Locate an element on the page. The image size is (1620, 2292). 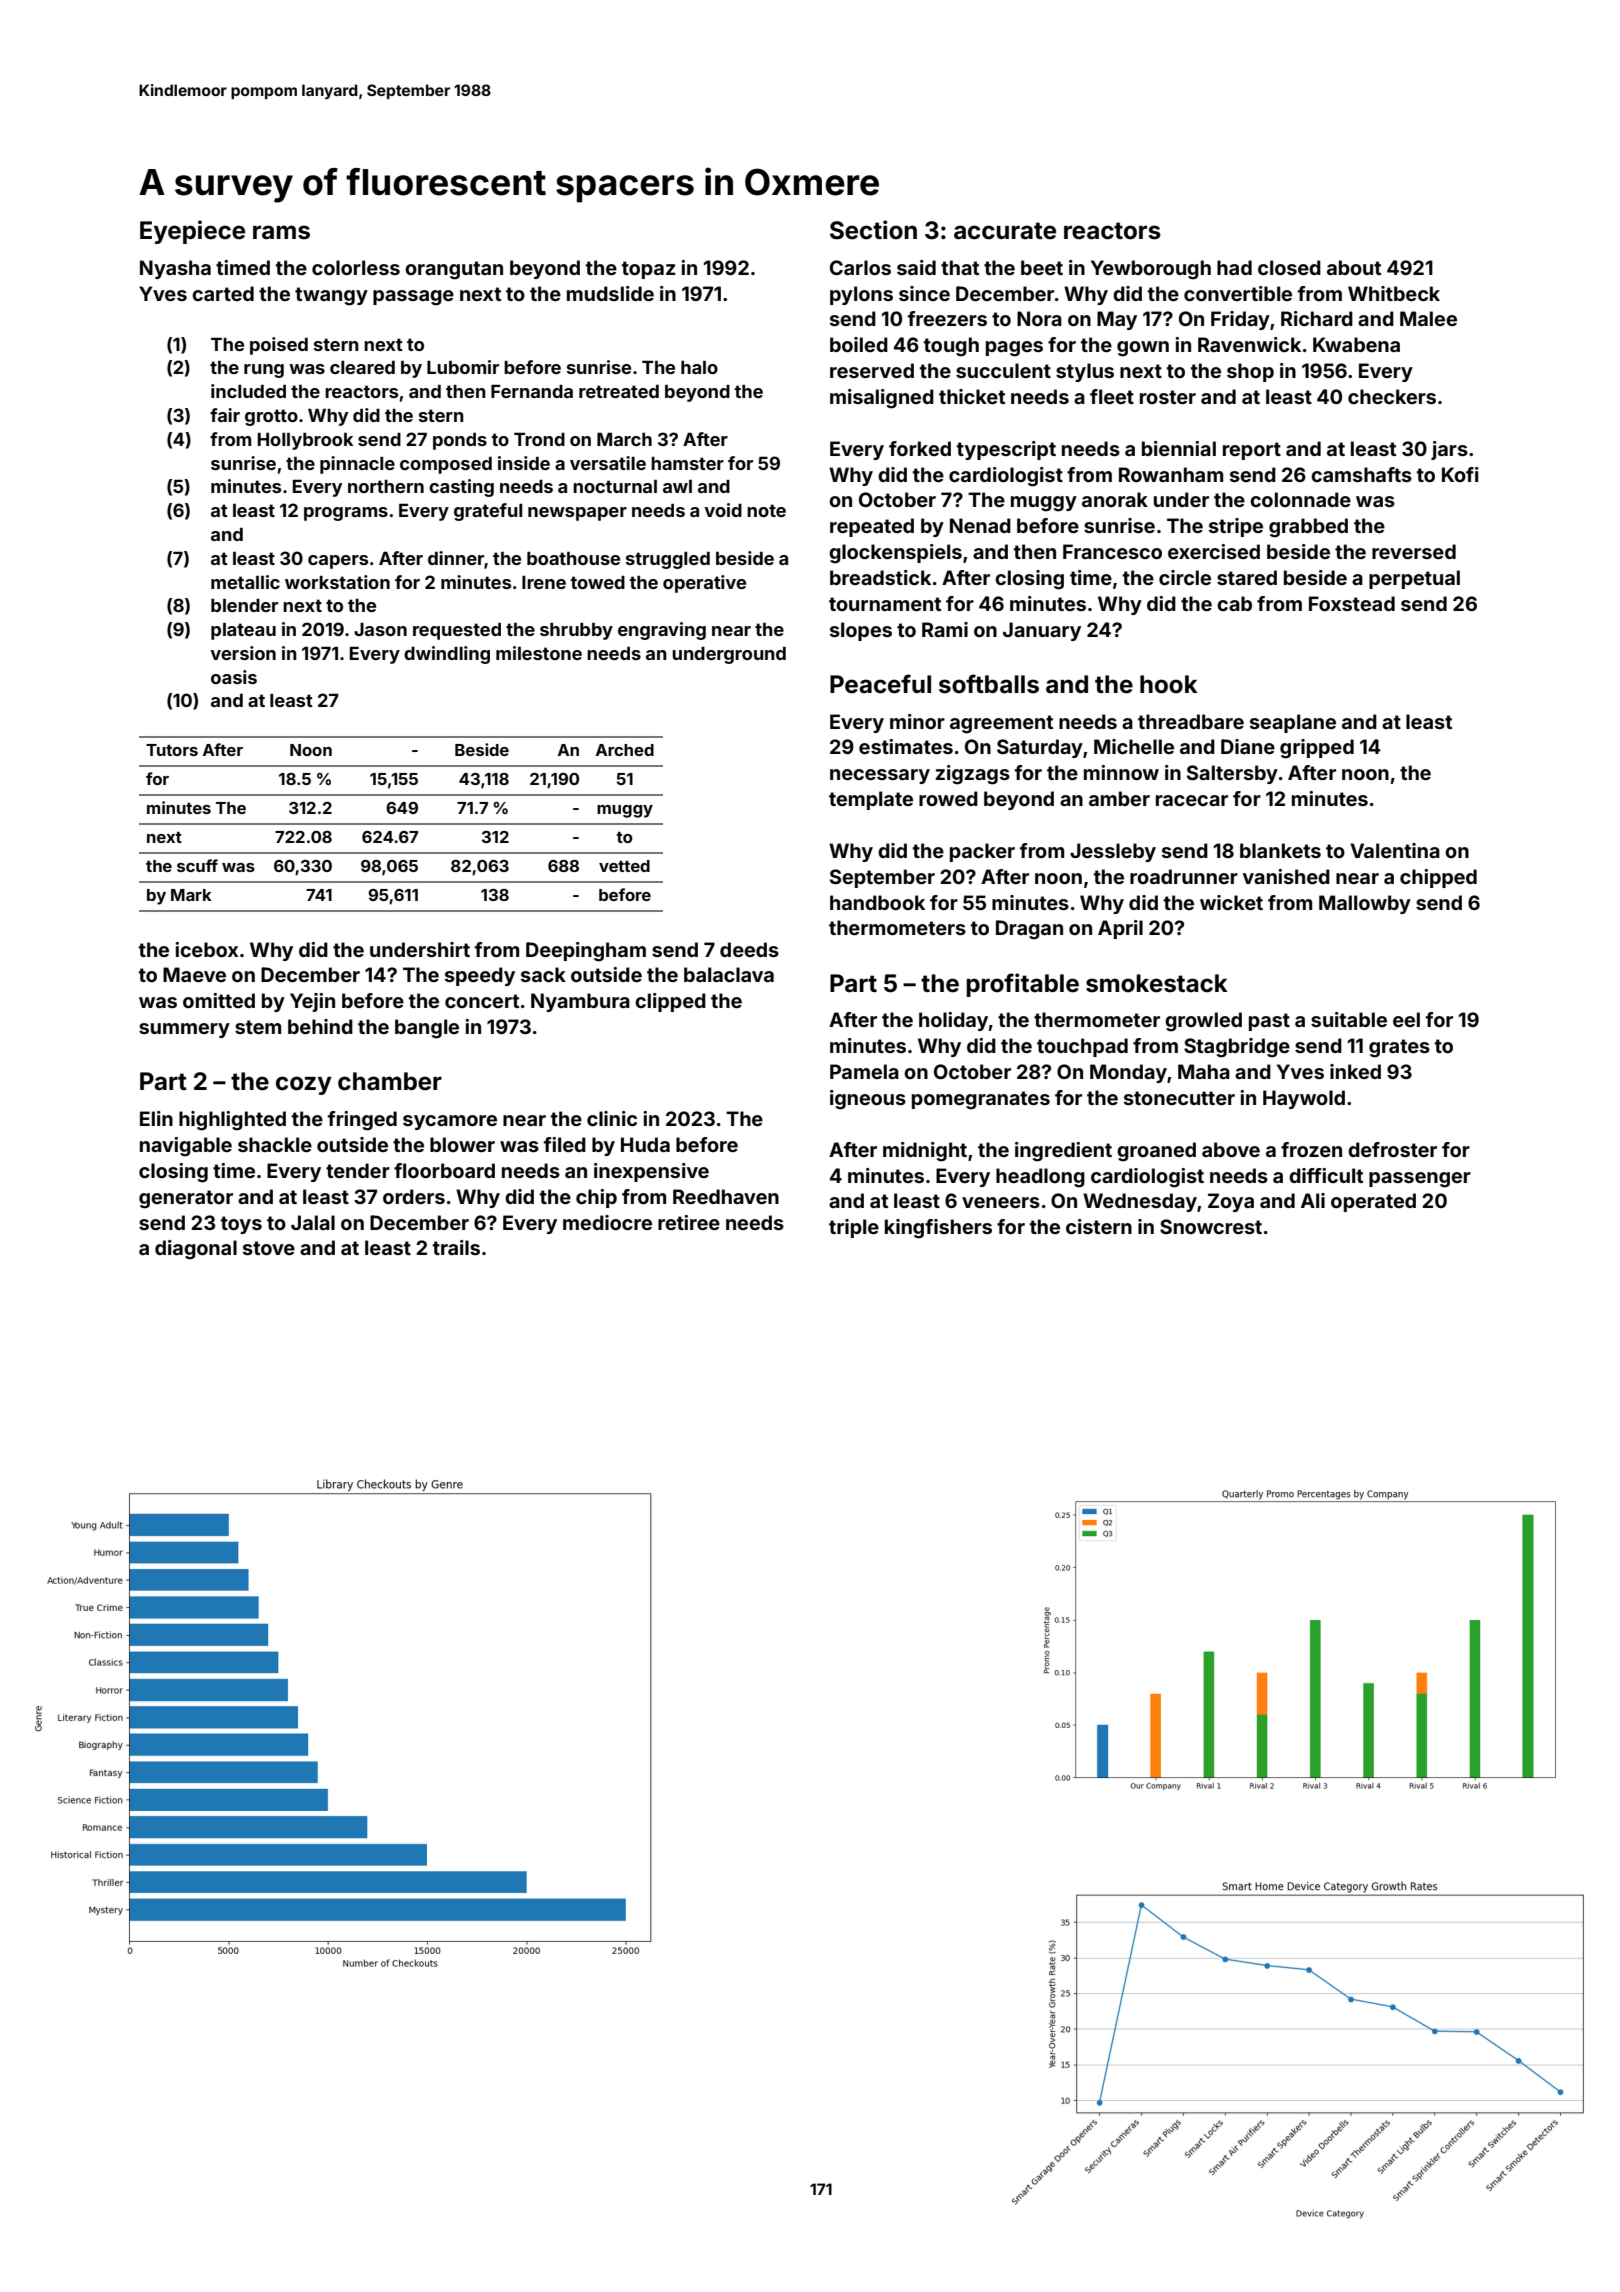
icebox is located at coordinates (206, 949).
